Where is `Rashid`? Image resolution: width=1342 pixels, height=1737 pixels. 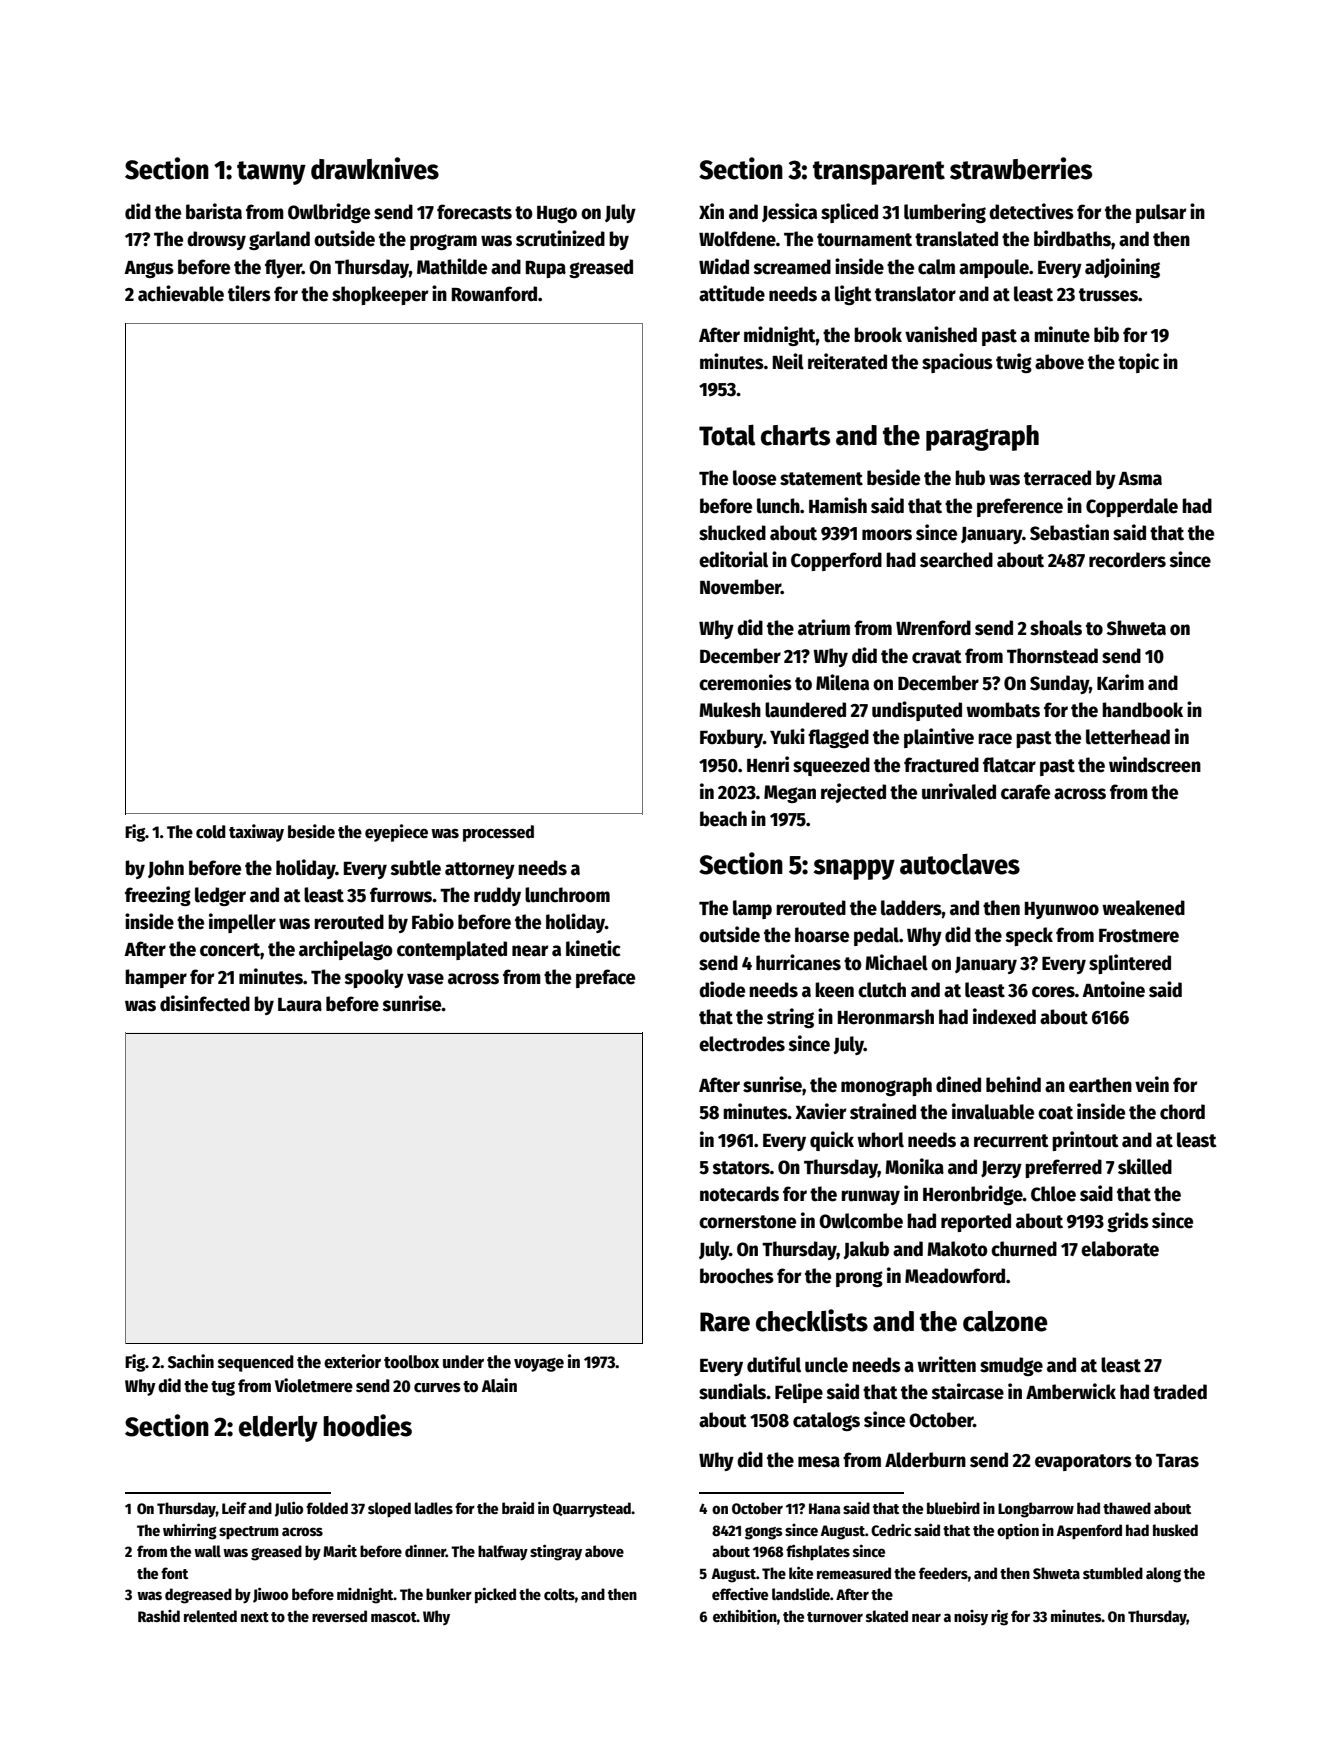
Rashid is located at coordinates (159, 1616).
